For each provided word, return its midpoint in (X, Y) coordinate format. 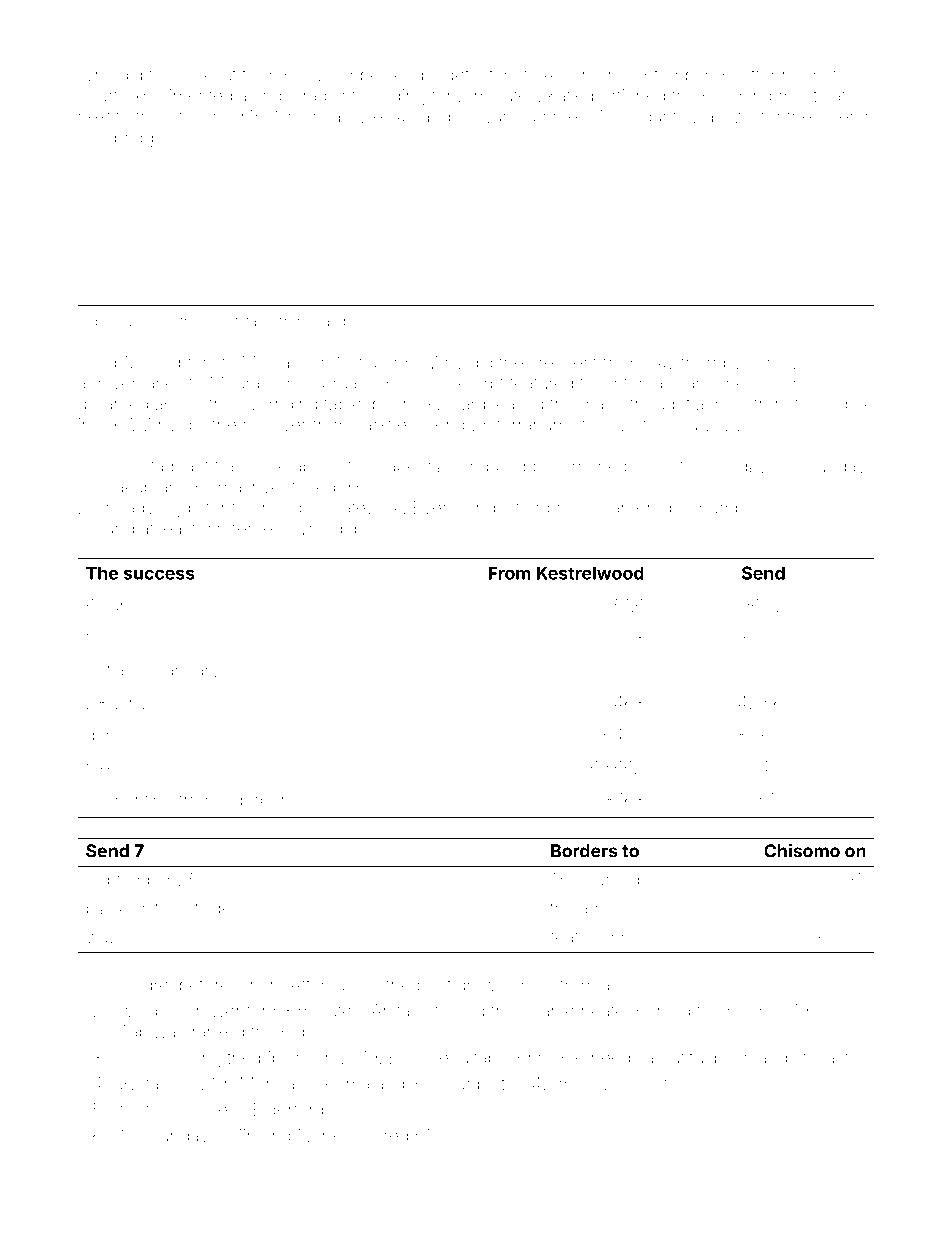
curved (612, 879)
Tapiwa (148, 1033)
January (187, 672)
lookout (208, 75)
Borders (584, 851)
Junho (787, 383)
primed (560, 118)
